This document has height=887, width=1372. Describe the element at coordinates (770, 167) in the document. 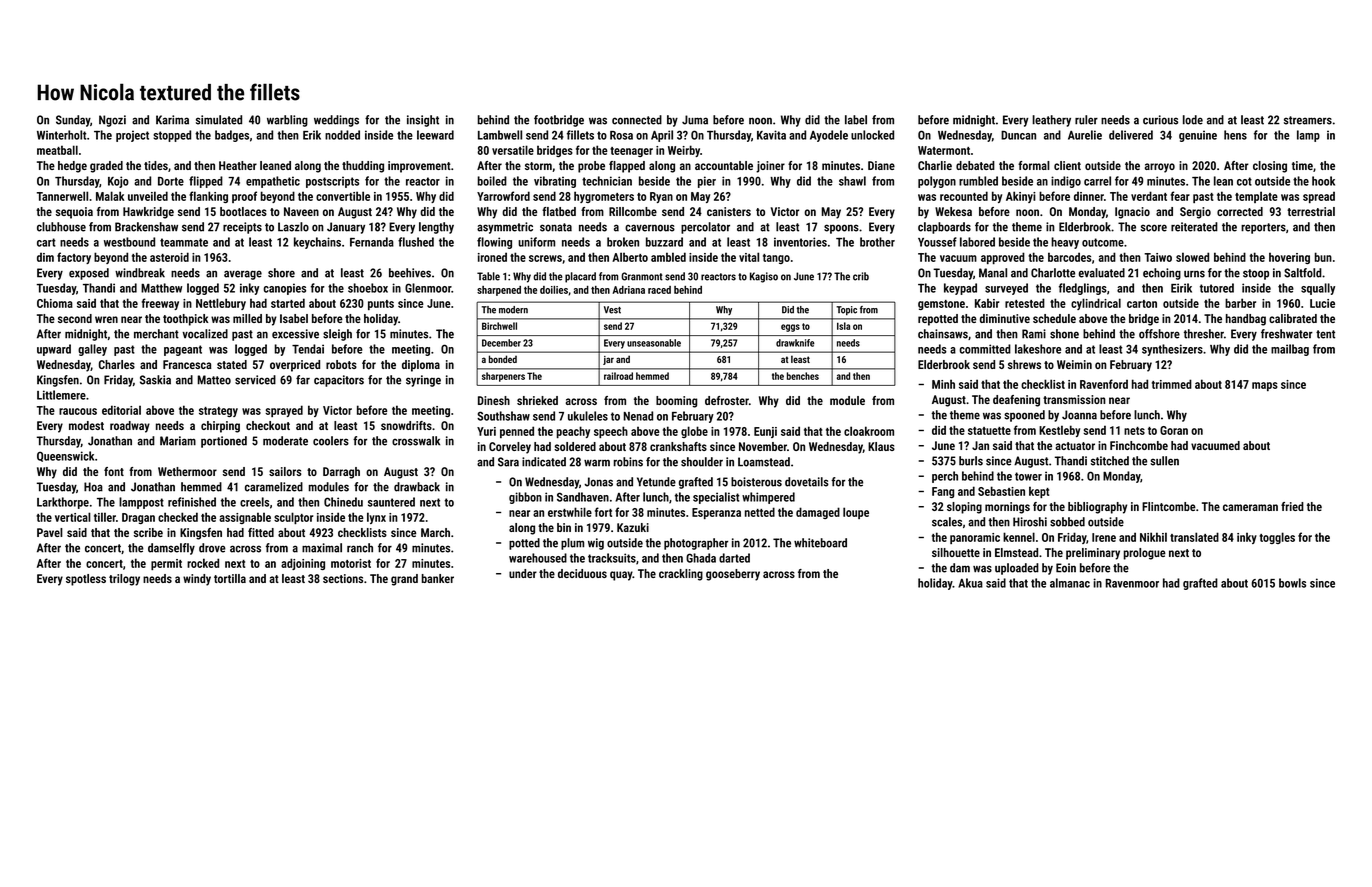

I see `joiner` at that location.
